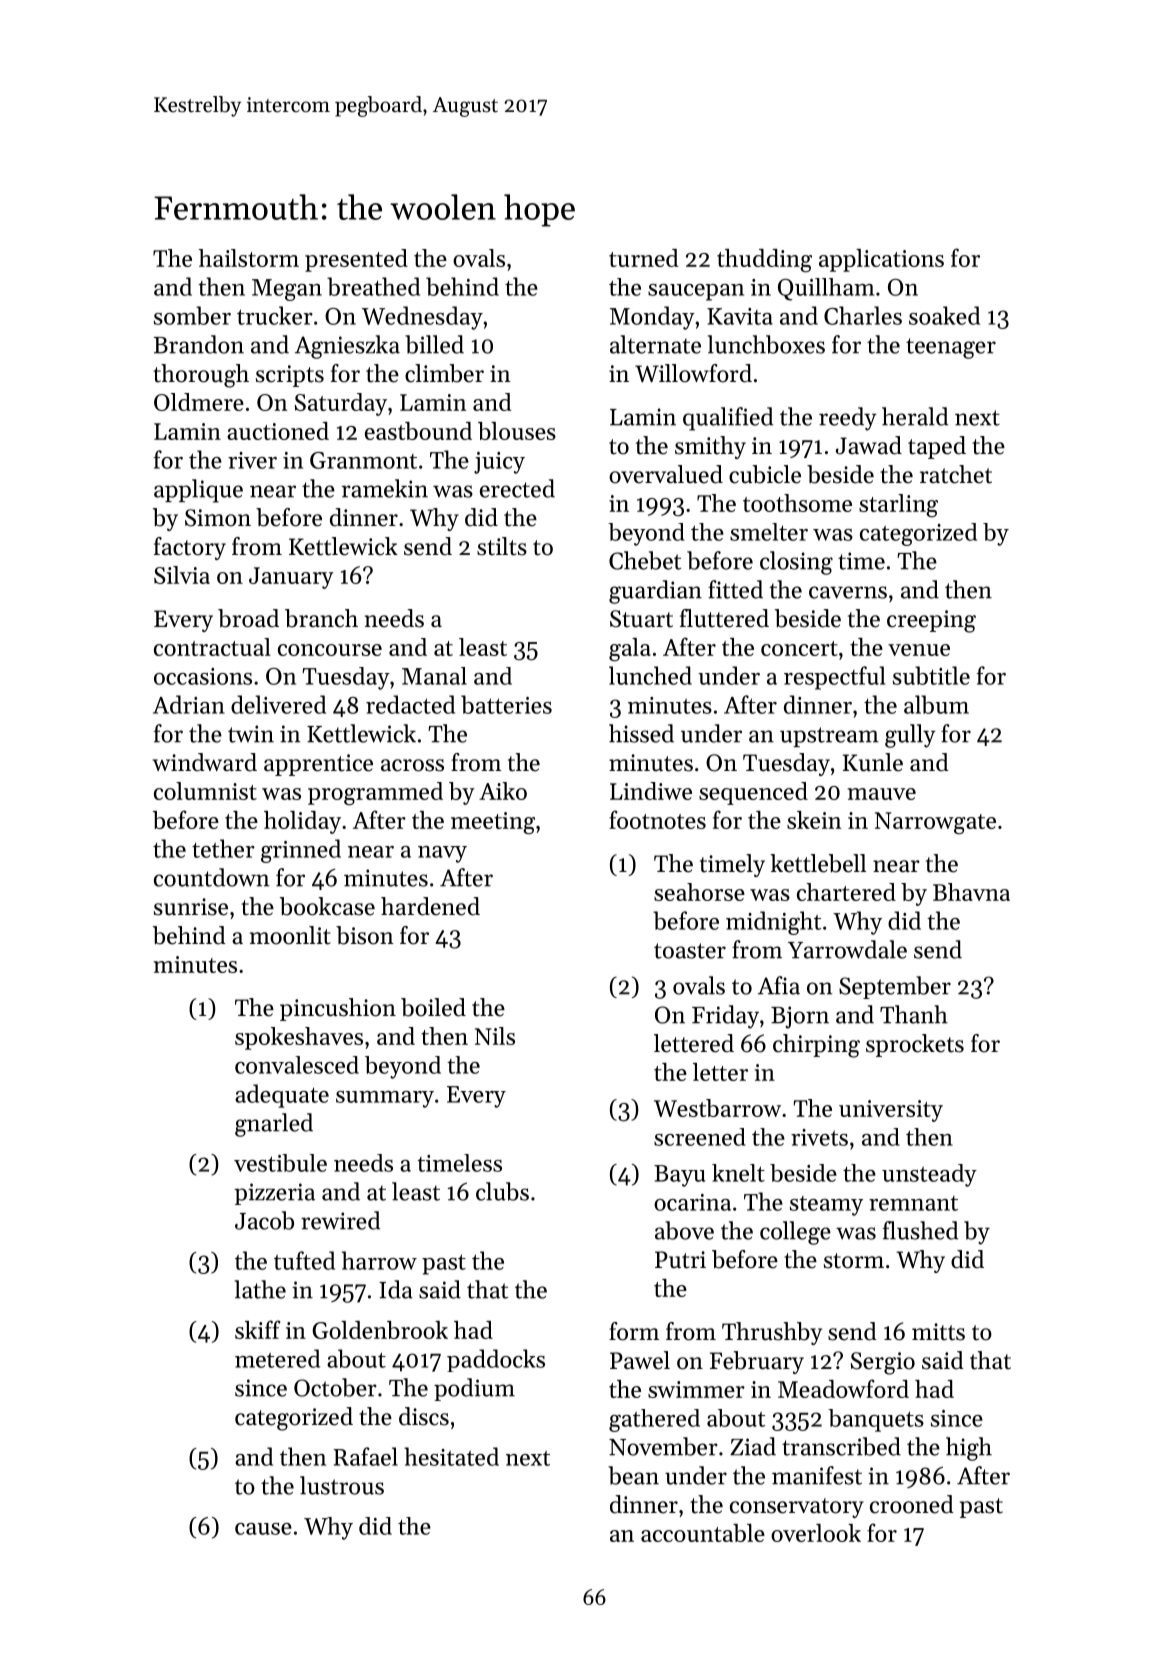  Describe the element at coordinates (881, 260) in the document. I see `applications` at that location.
